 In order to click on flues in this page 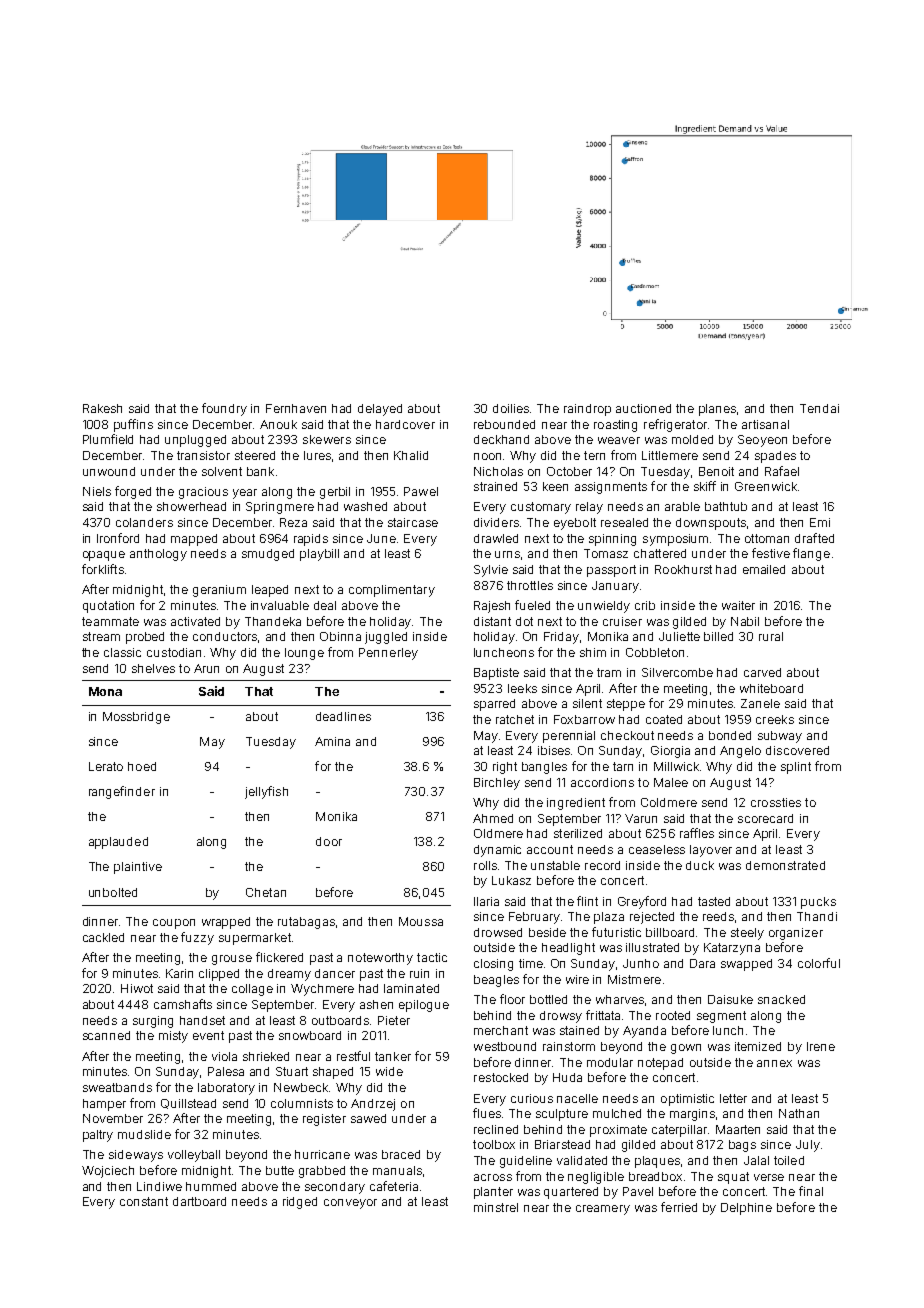, I will do `click(487, 1113)`.
